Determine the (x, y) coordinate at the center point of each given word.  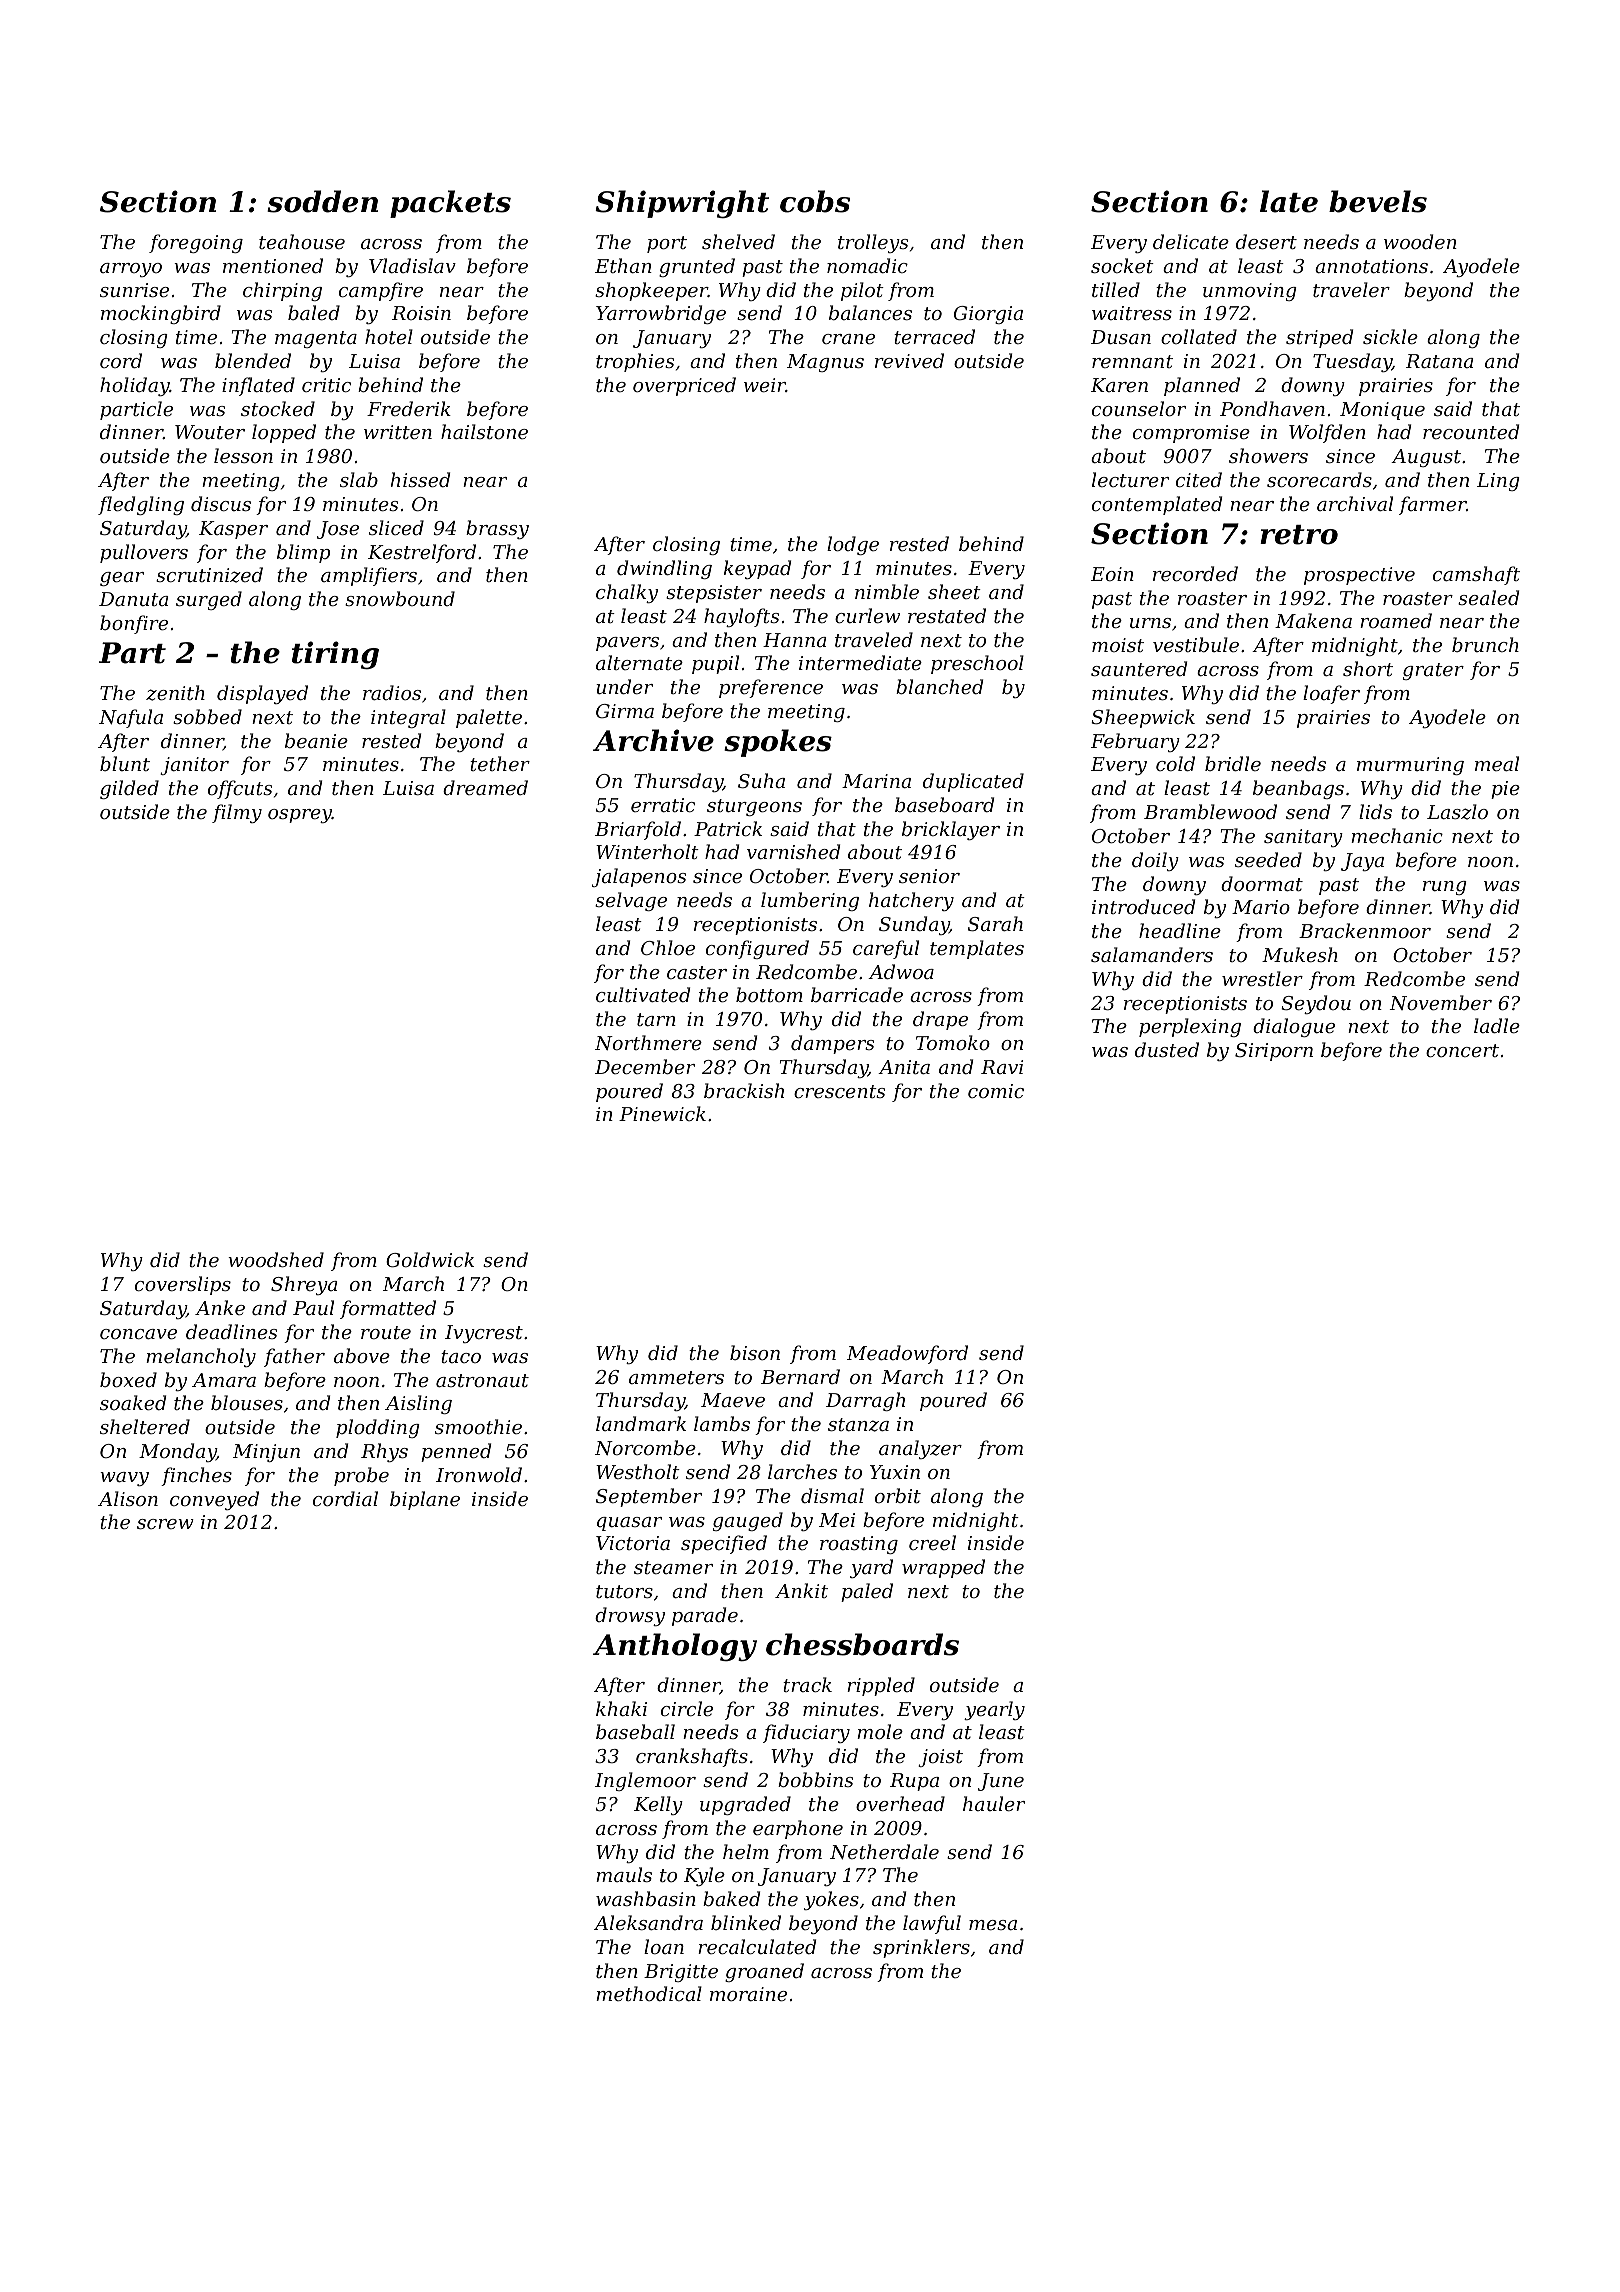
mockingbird (161, 314)
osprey (300, 816)
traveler (1351, 289)
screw (165, 1524)
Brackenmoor (1365, 930)
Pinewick (662, 1113)
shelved (738, 241)
